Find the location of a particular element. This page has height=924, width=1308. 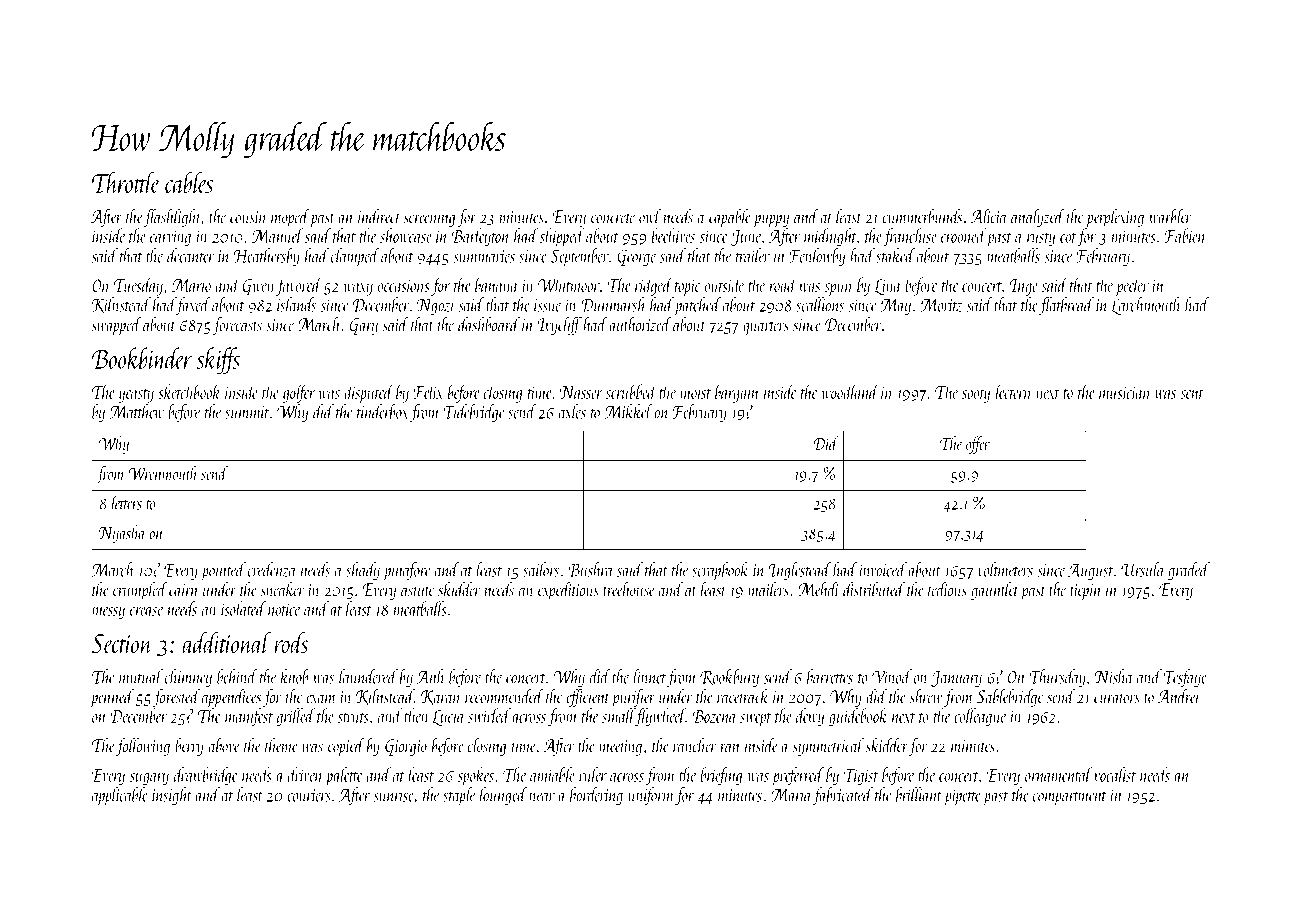

uniform is located at coordinates (651, 796).
